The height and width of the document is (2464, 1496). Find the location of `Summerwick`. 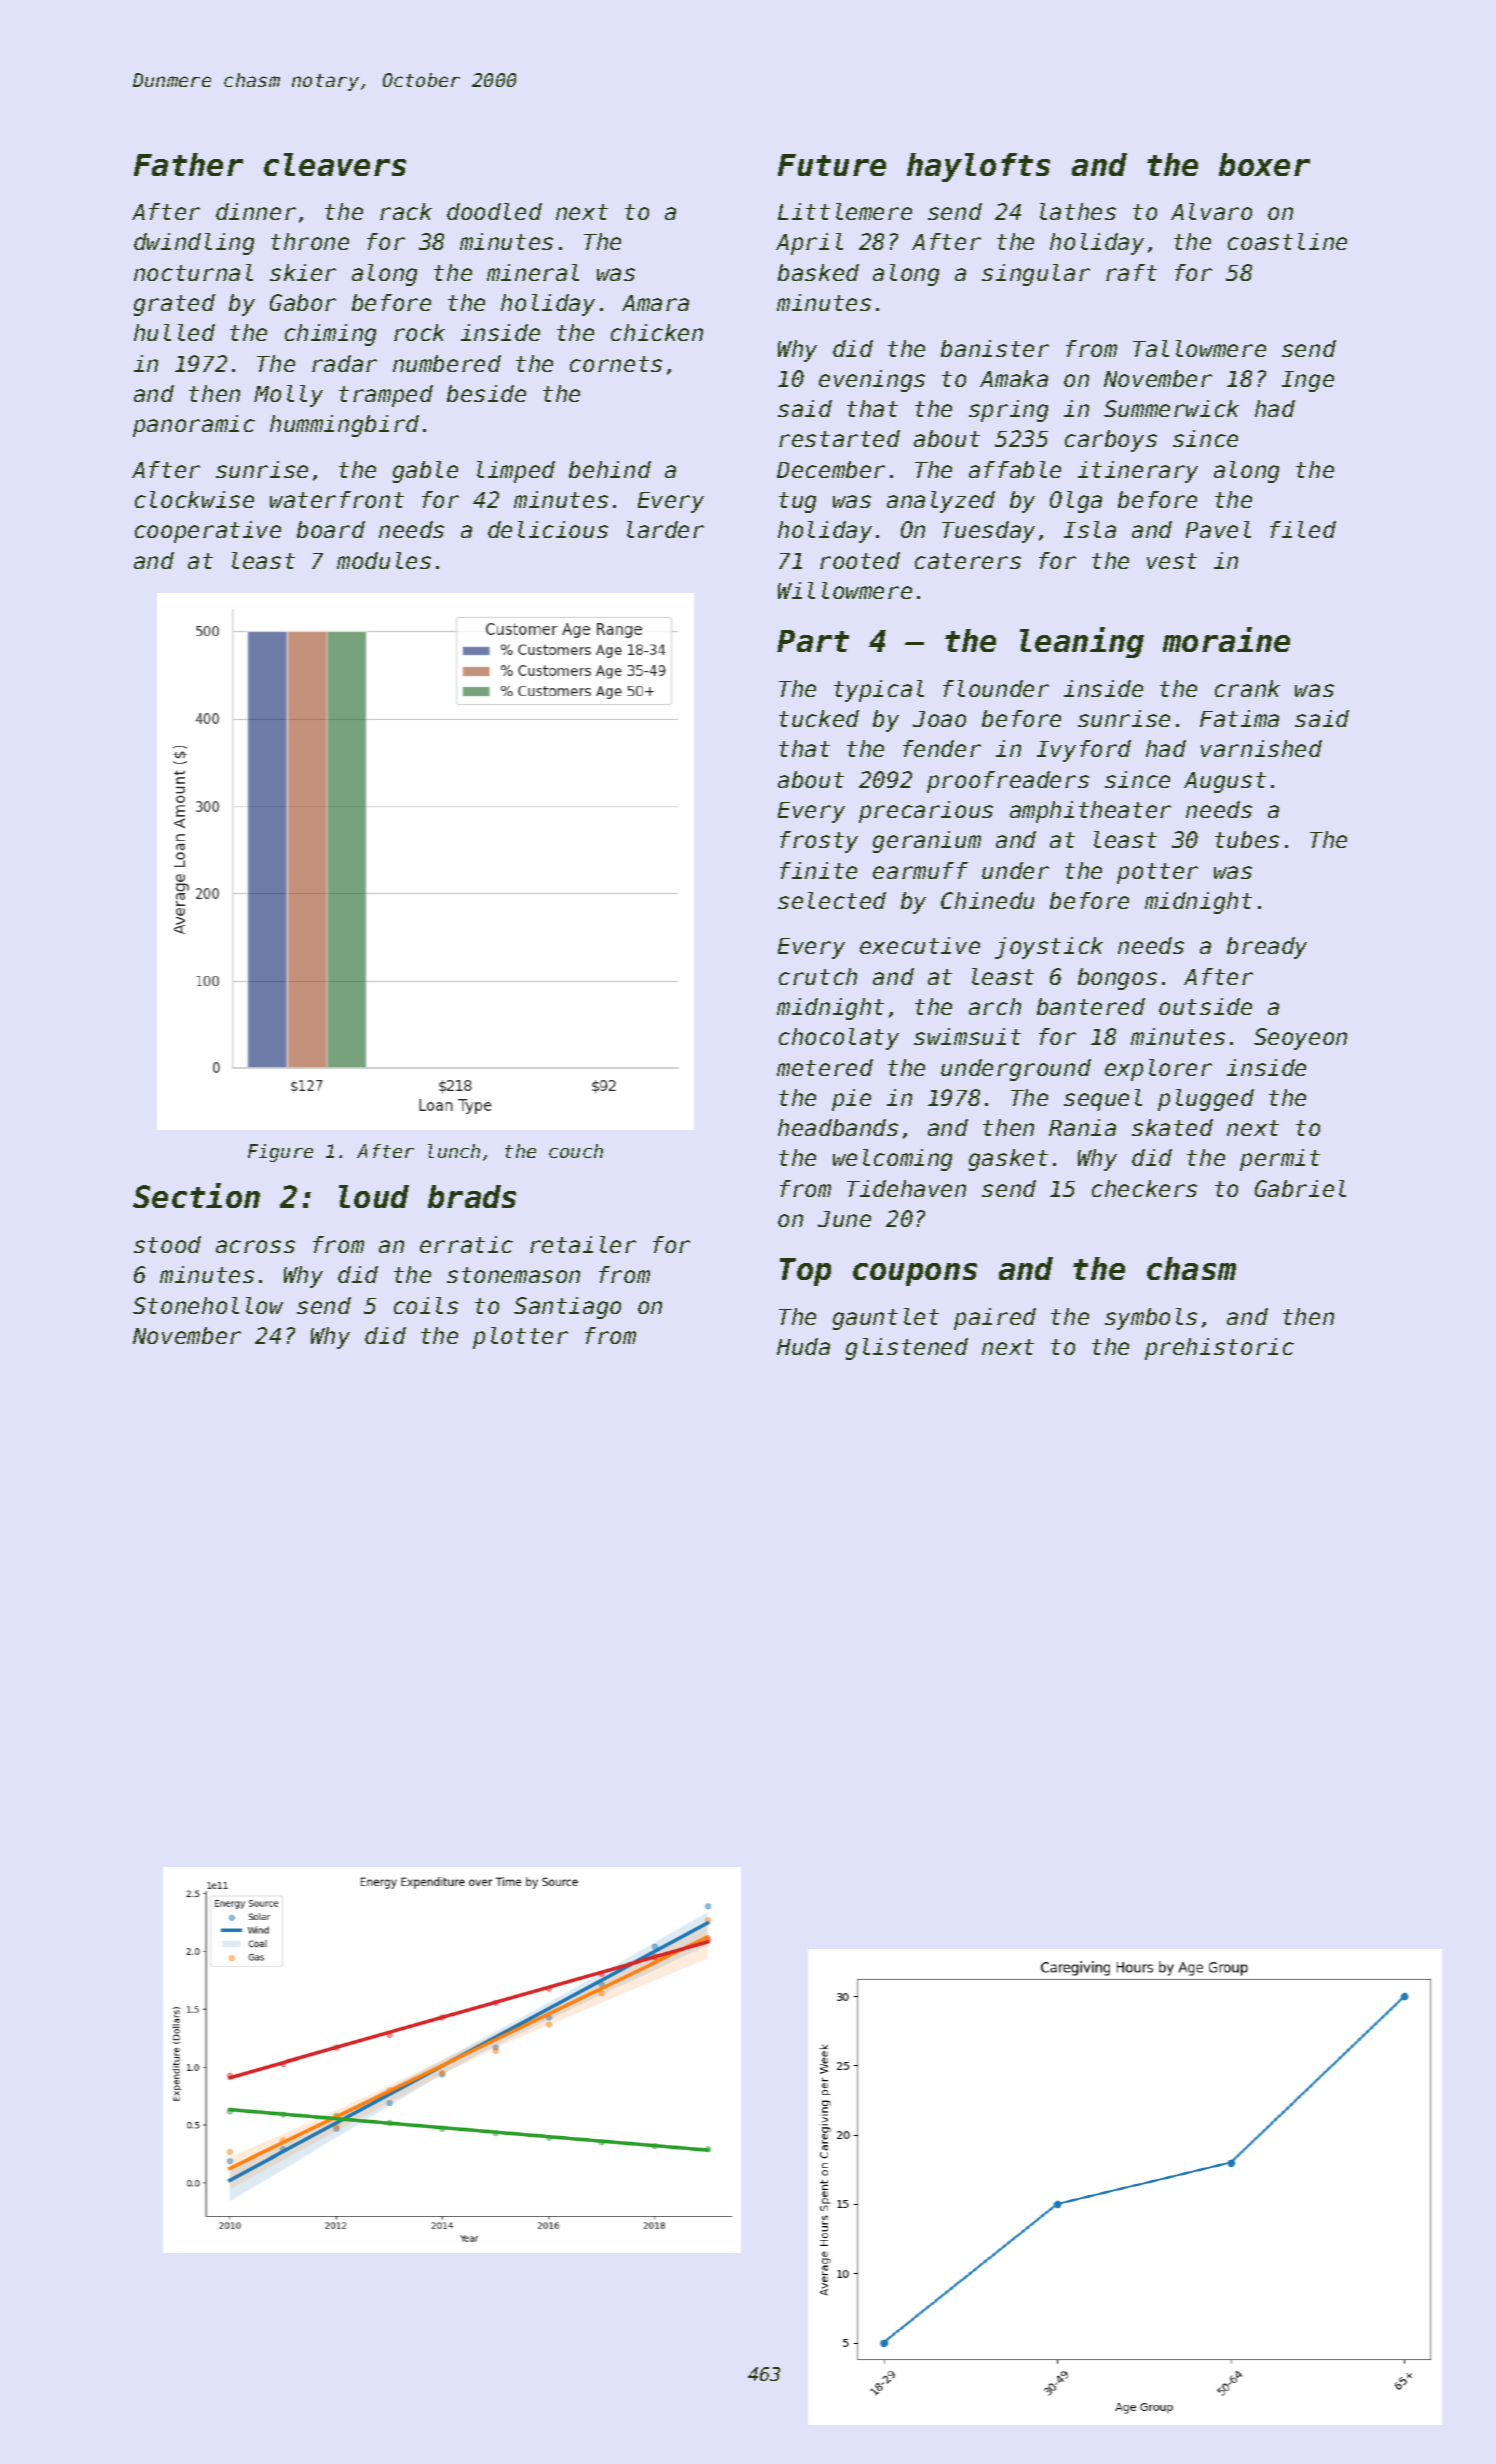

Summerwick is located at coordinates (1171, 408).
